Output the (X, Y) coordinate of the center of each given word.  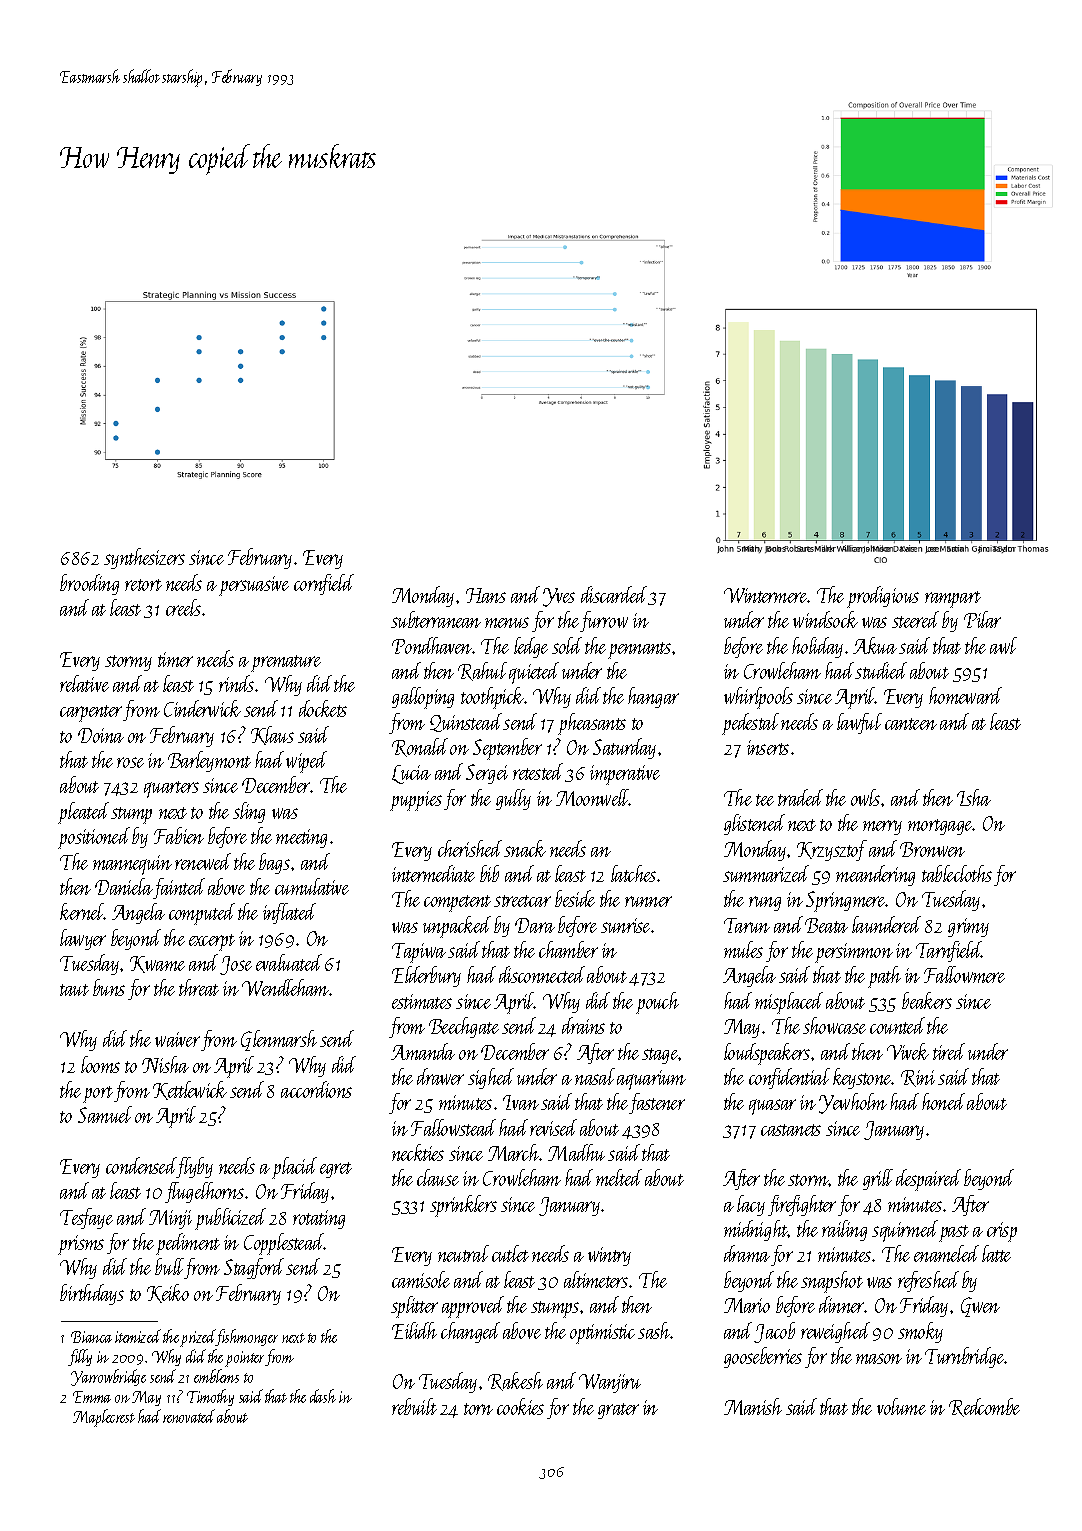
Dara (535, 925)
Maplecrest (104, 1418)
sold (567, 645)
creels (183, 607)
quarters (171, 789)
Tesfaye (86, 1218)
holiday (817, 647)
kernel (82, 911)
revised (553, 1127)
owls (865, 797)
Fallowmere (964, 974)
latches (633, 873)
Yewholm (853, 1103)
